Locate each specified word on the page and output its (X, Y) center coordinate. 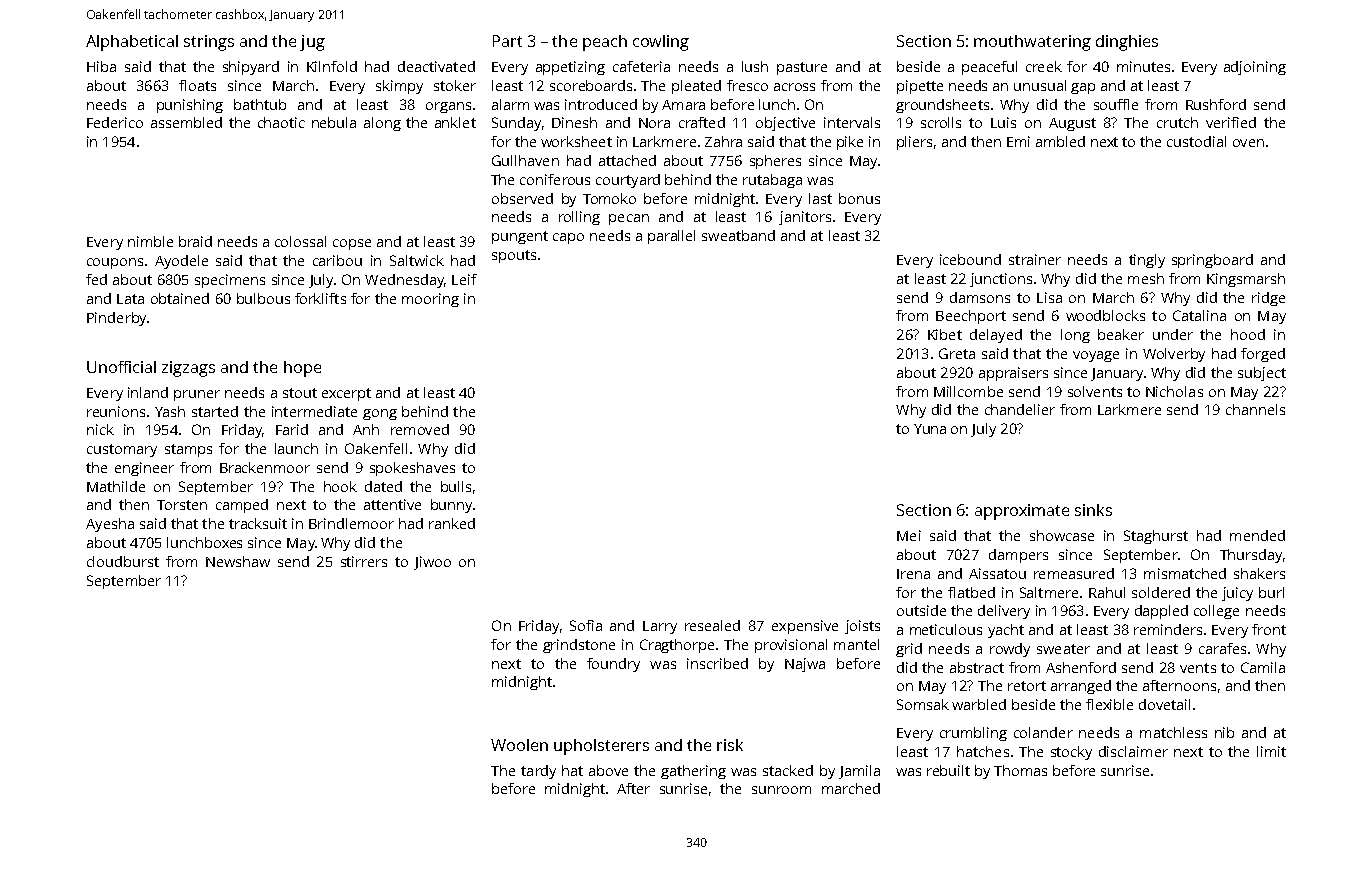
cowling (661, 43)
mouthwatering (1032, 43)
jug (312, 43)
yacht (1006, 631)
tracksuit (258, 523)
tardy (538, 772)
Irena (913, 574)
